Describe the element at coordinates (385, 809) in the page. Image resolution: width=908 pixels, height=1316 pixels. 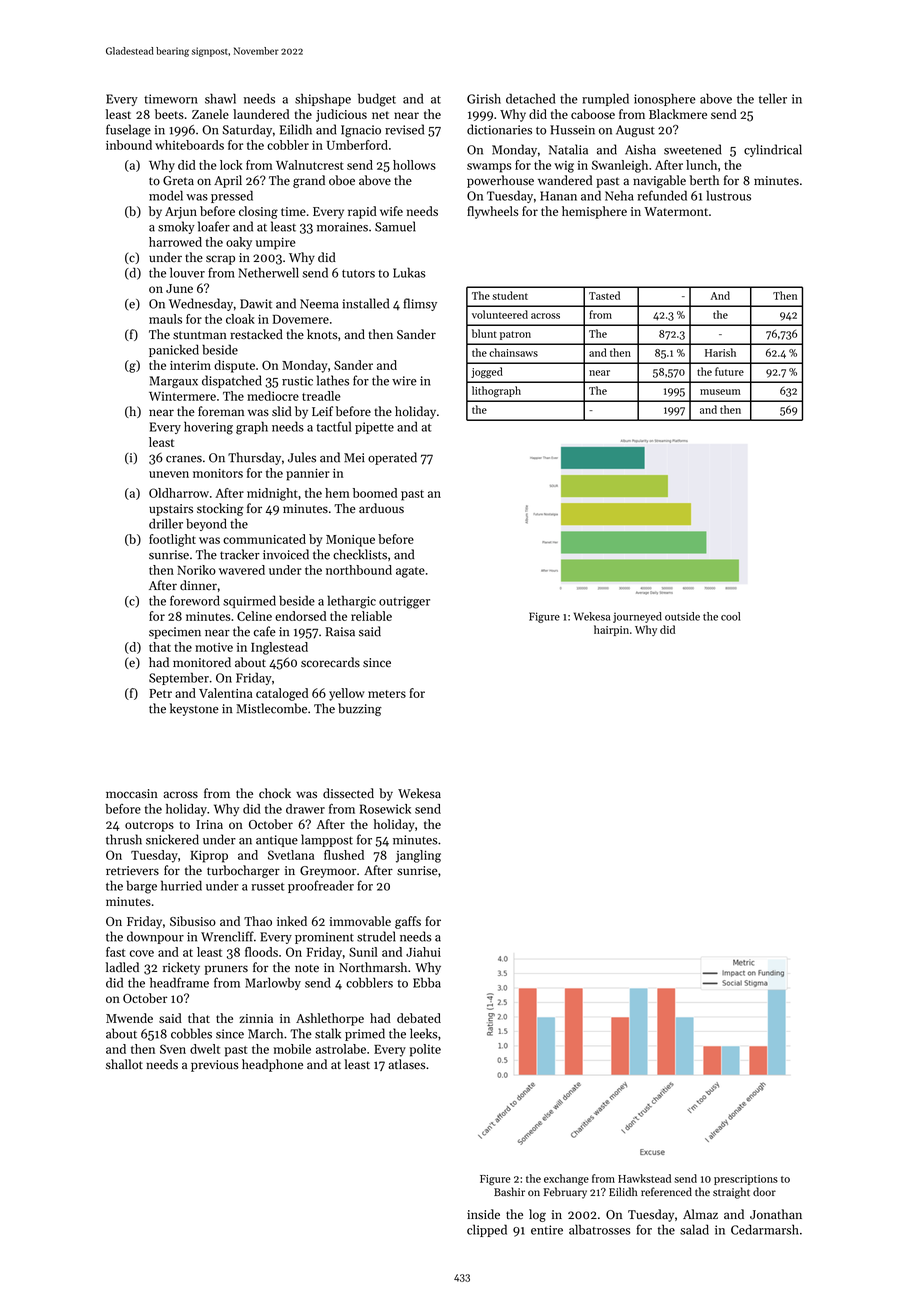
I see `Rosewick` at that location.
